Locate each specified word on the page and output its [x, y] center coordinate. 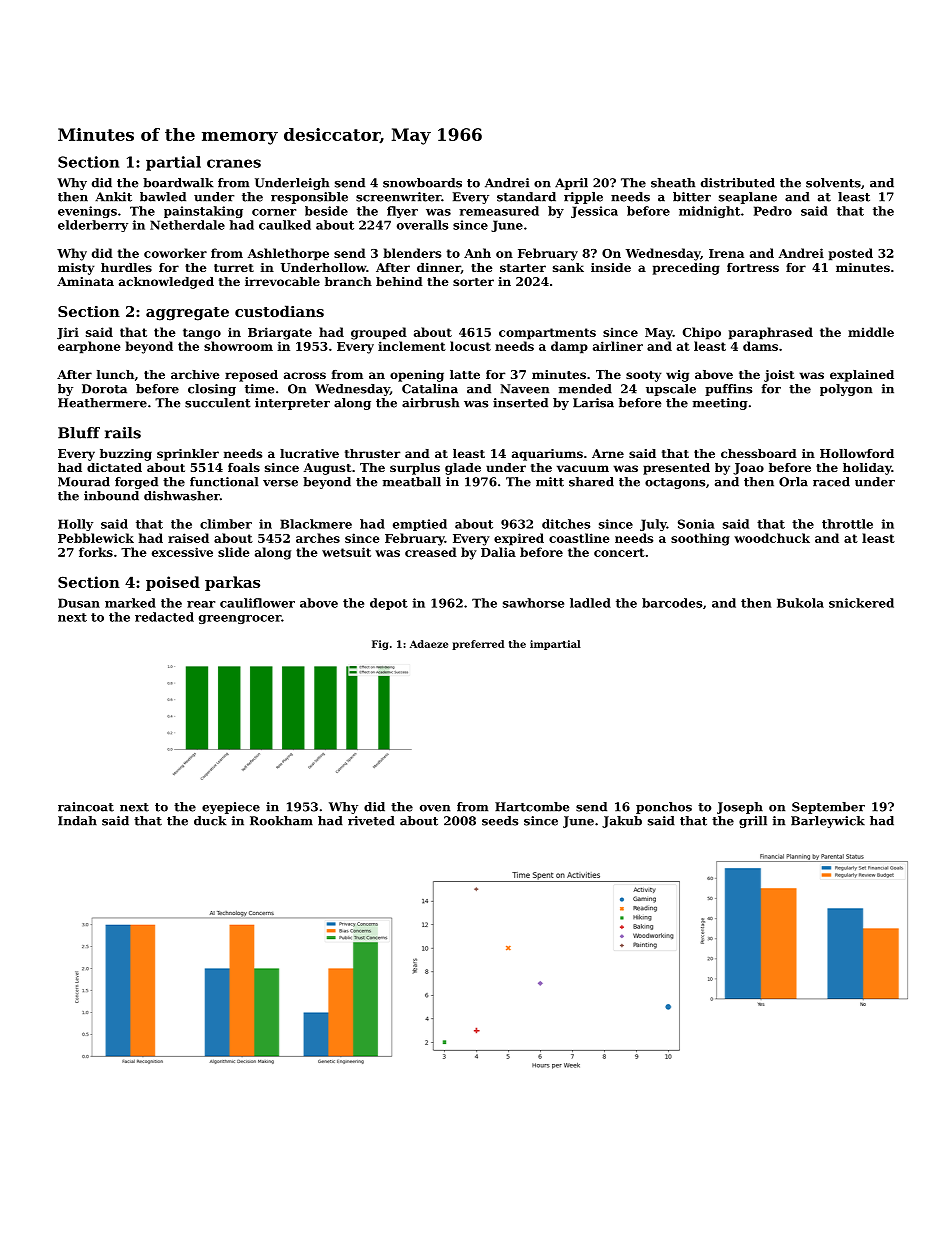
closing [212, 390]
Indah [77, 821]
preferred [478, 645]
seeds [500, 821]
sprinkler [188, 455]
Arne [608, 453]
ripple [583, 198]
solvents [833, 183]
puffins [728, 390]
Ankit [113, 197]
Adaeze [429, 644]
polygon [846, 390]
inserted [520, 403]
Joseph [740, 808]
